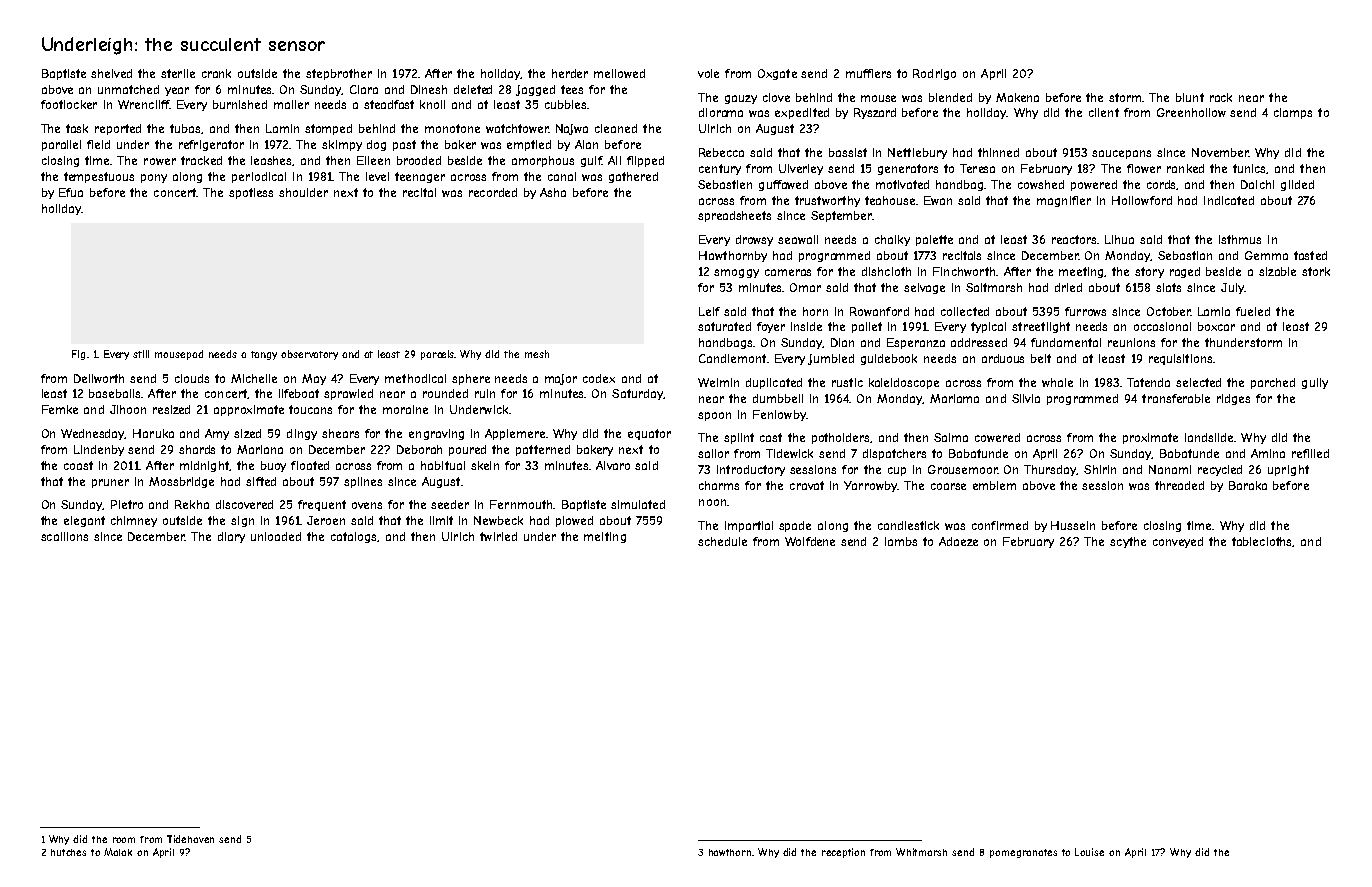 The width and height of the document is (1372, 887). I want to click on Saturday, so click(637, 394).
